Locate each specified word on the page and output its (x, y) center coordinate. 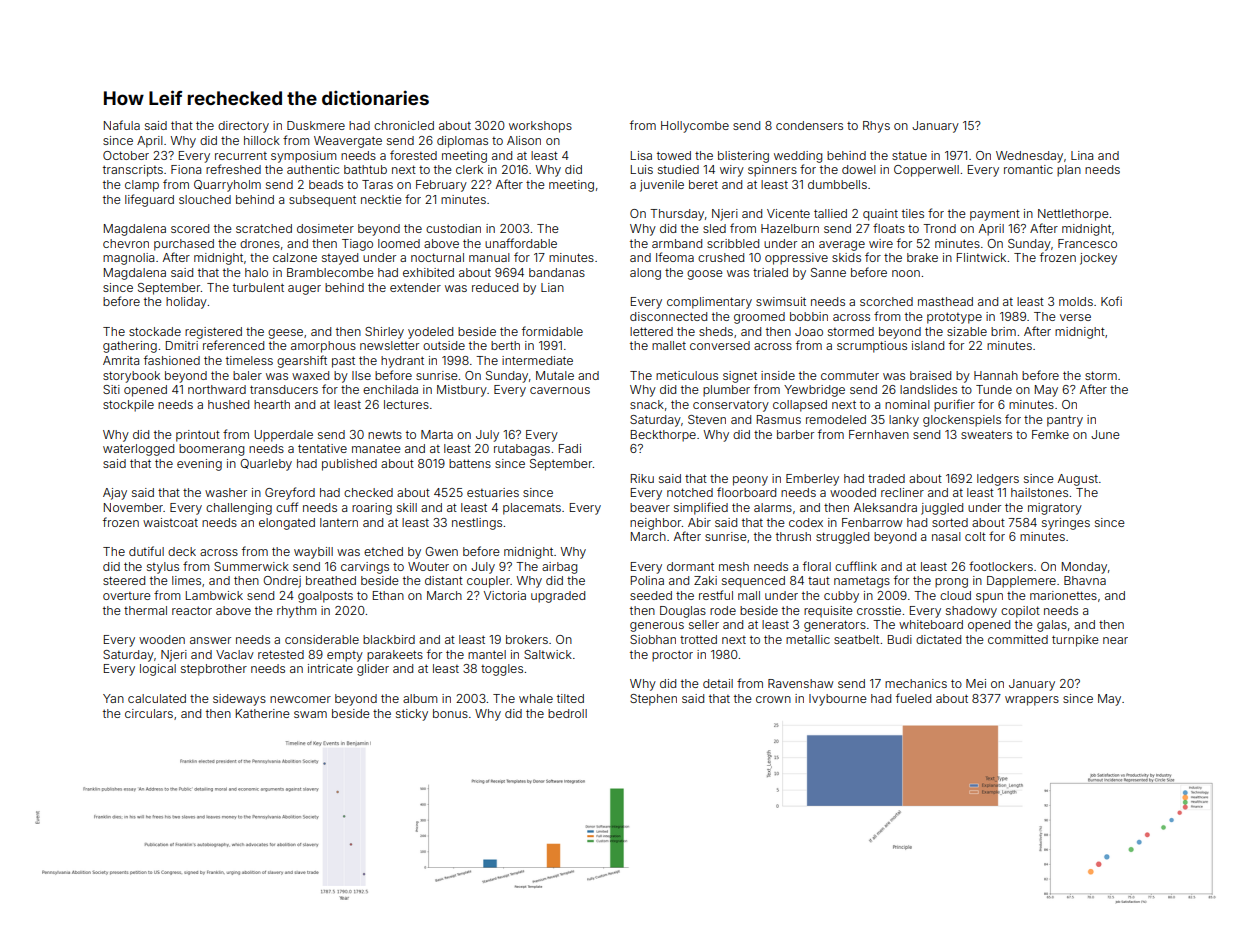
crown (773, 699)
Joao (809, 331)
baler (247, 375)
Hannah (996, 375)
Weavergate (348, 142)
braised (930, 375)
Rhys (876, 127)
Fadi (570, 448)
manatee (376, 448)
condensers (809, 125)
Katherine (263, 713)
